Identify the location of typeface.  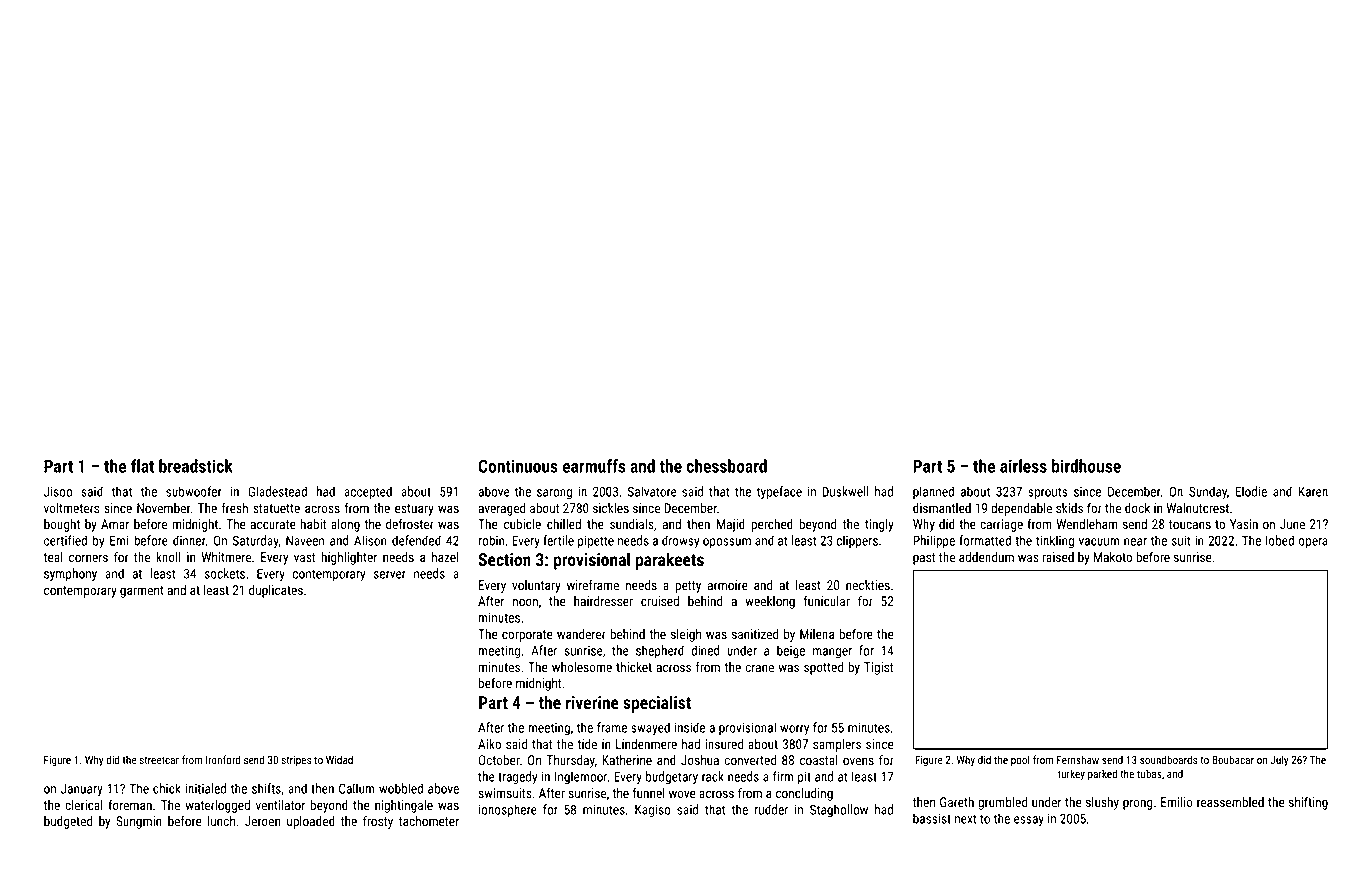
(779, 492).
